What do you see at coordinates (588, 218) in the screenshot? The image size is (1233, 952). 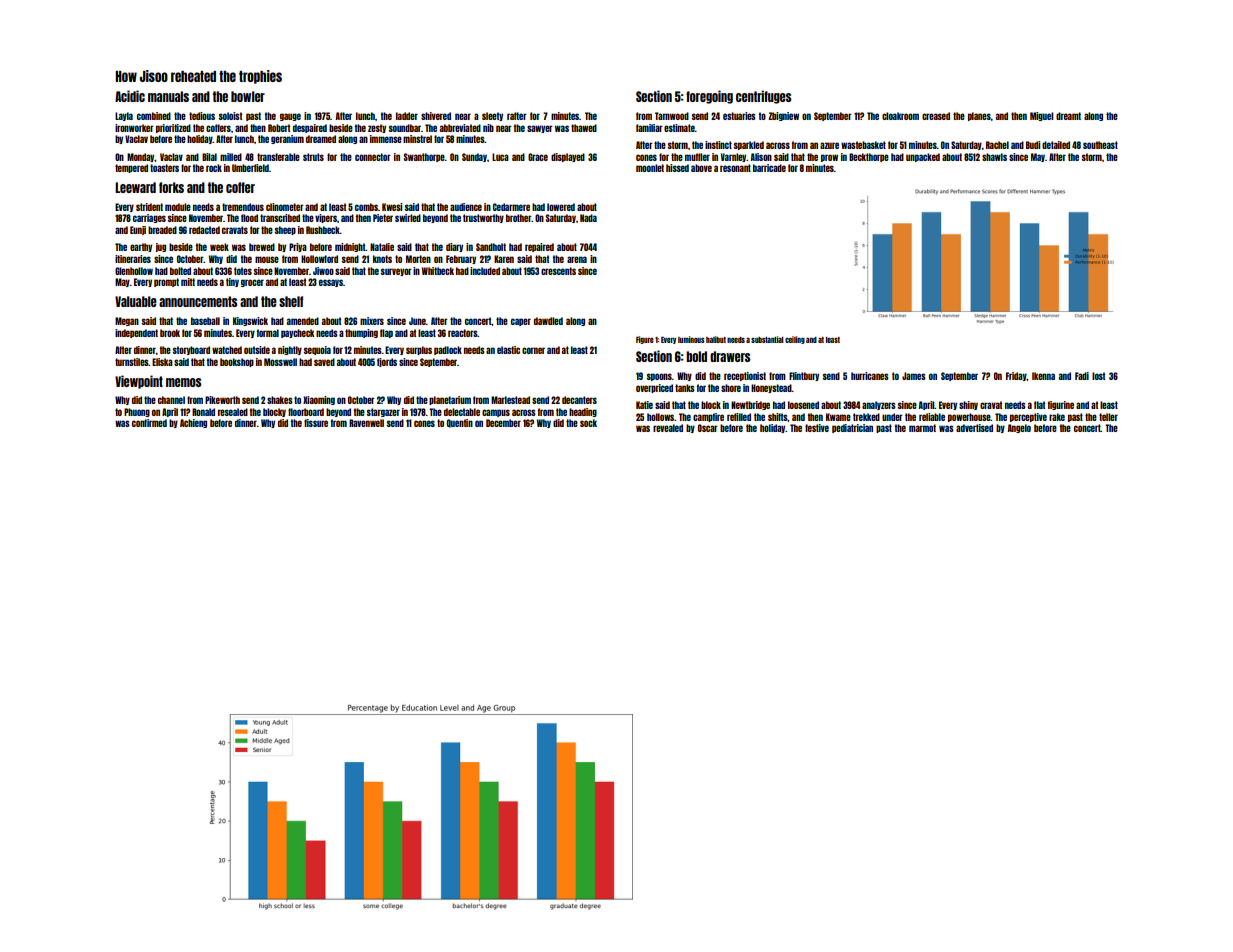 I see `Nada` at bounding box center [588, 218].
